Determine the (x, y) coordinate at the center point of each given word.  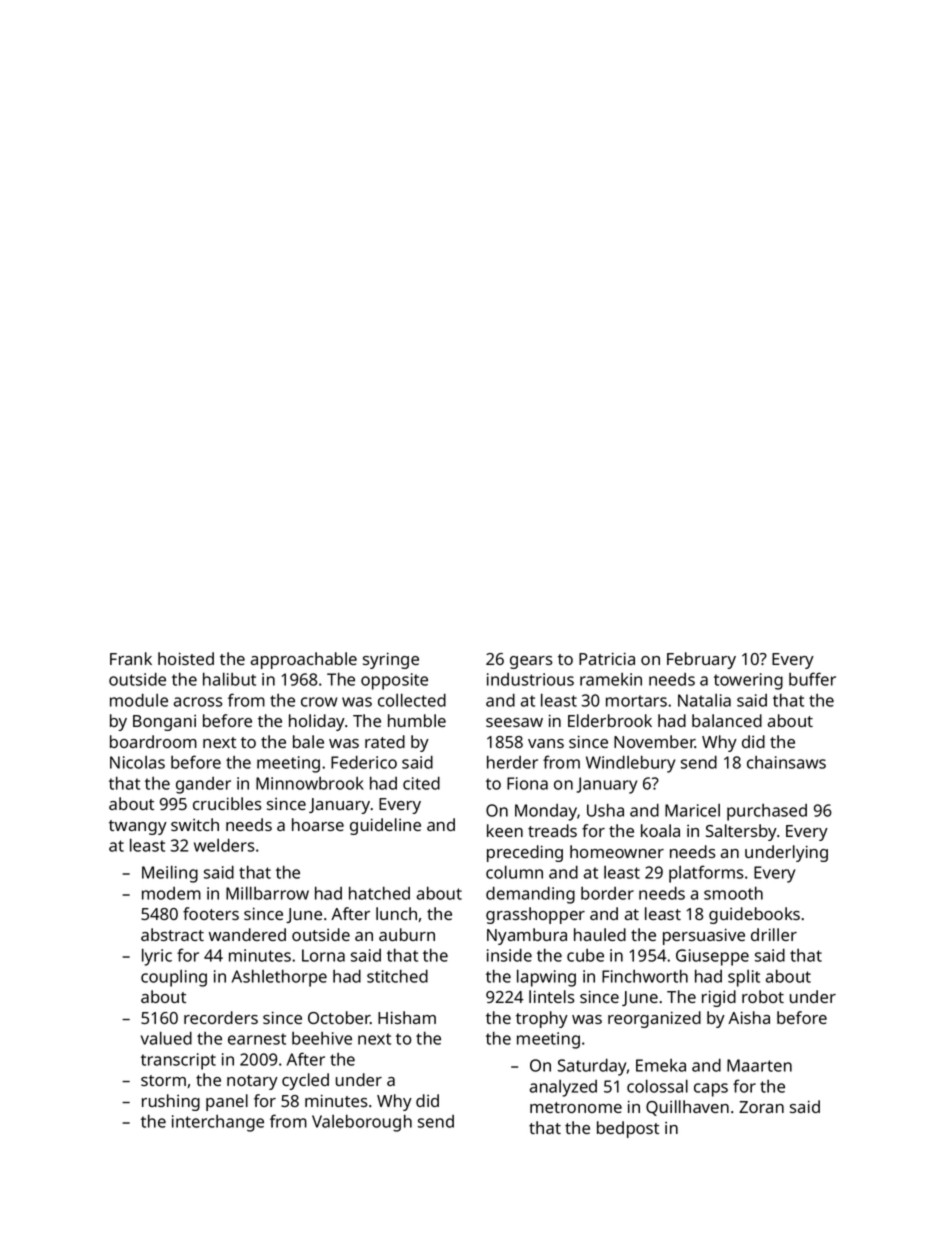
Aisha (749, 1017)
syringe (391, 660)
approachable (303, 660)
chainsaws (786, 762)
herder (512, 762)
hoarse (318, 824)
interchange (218, 1123)
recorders (221, 1017)
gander (203, 785)
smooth (733, 893)
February (701, 660)
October (339, 1017)
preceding (525, 853)
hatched (379, 893)
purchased (767, 812)
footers (211, 913)
